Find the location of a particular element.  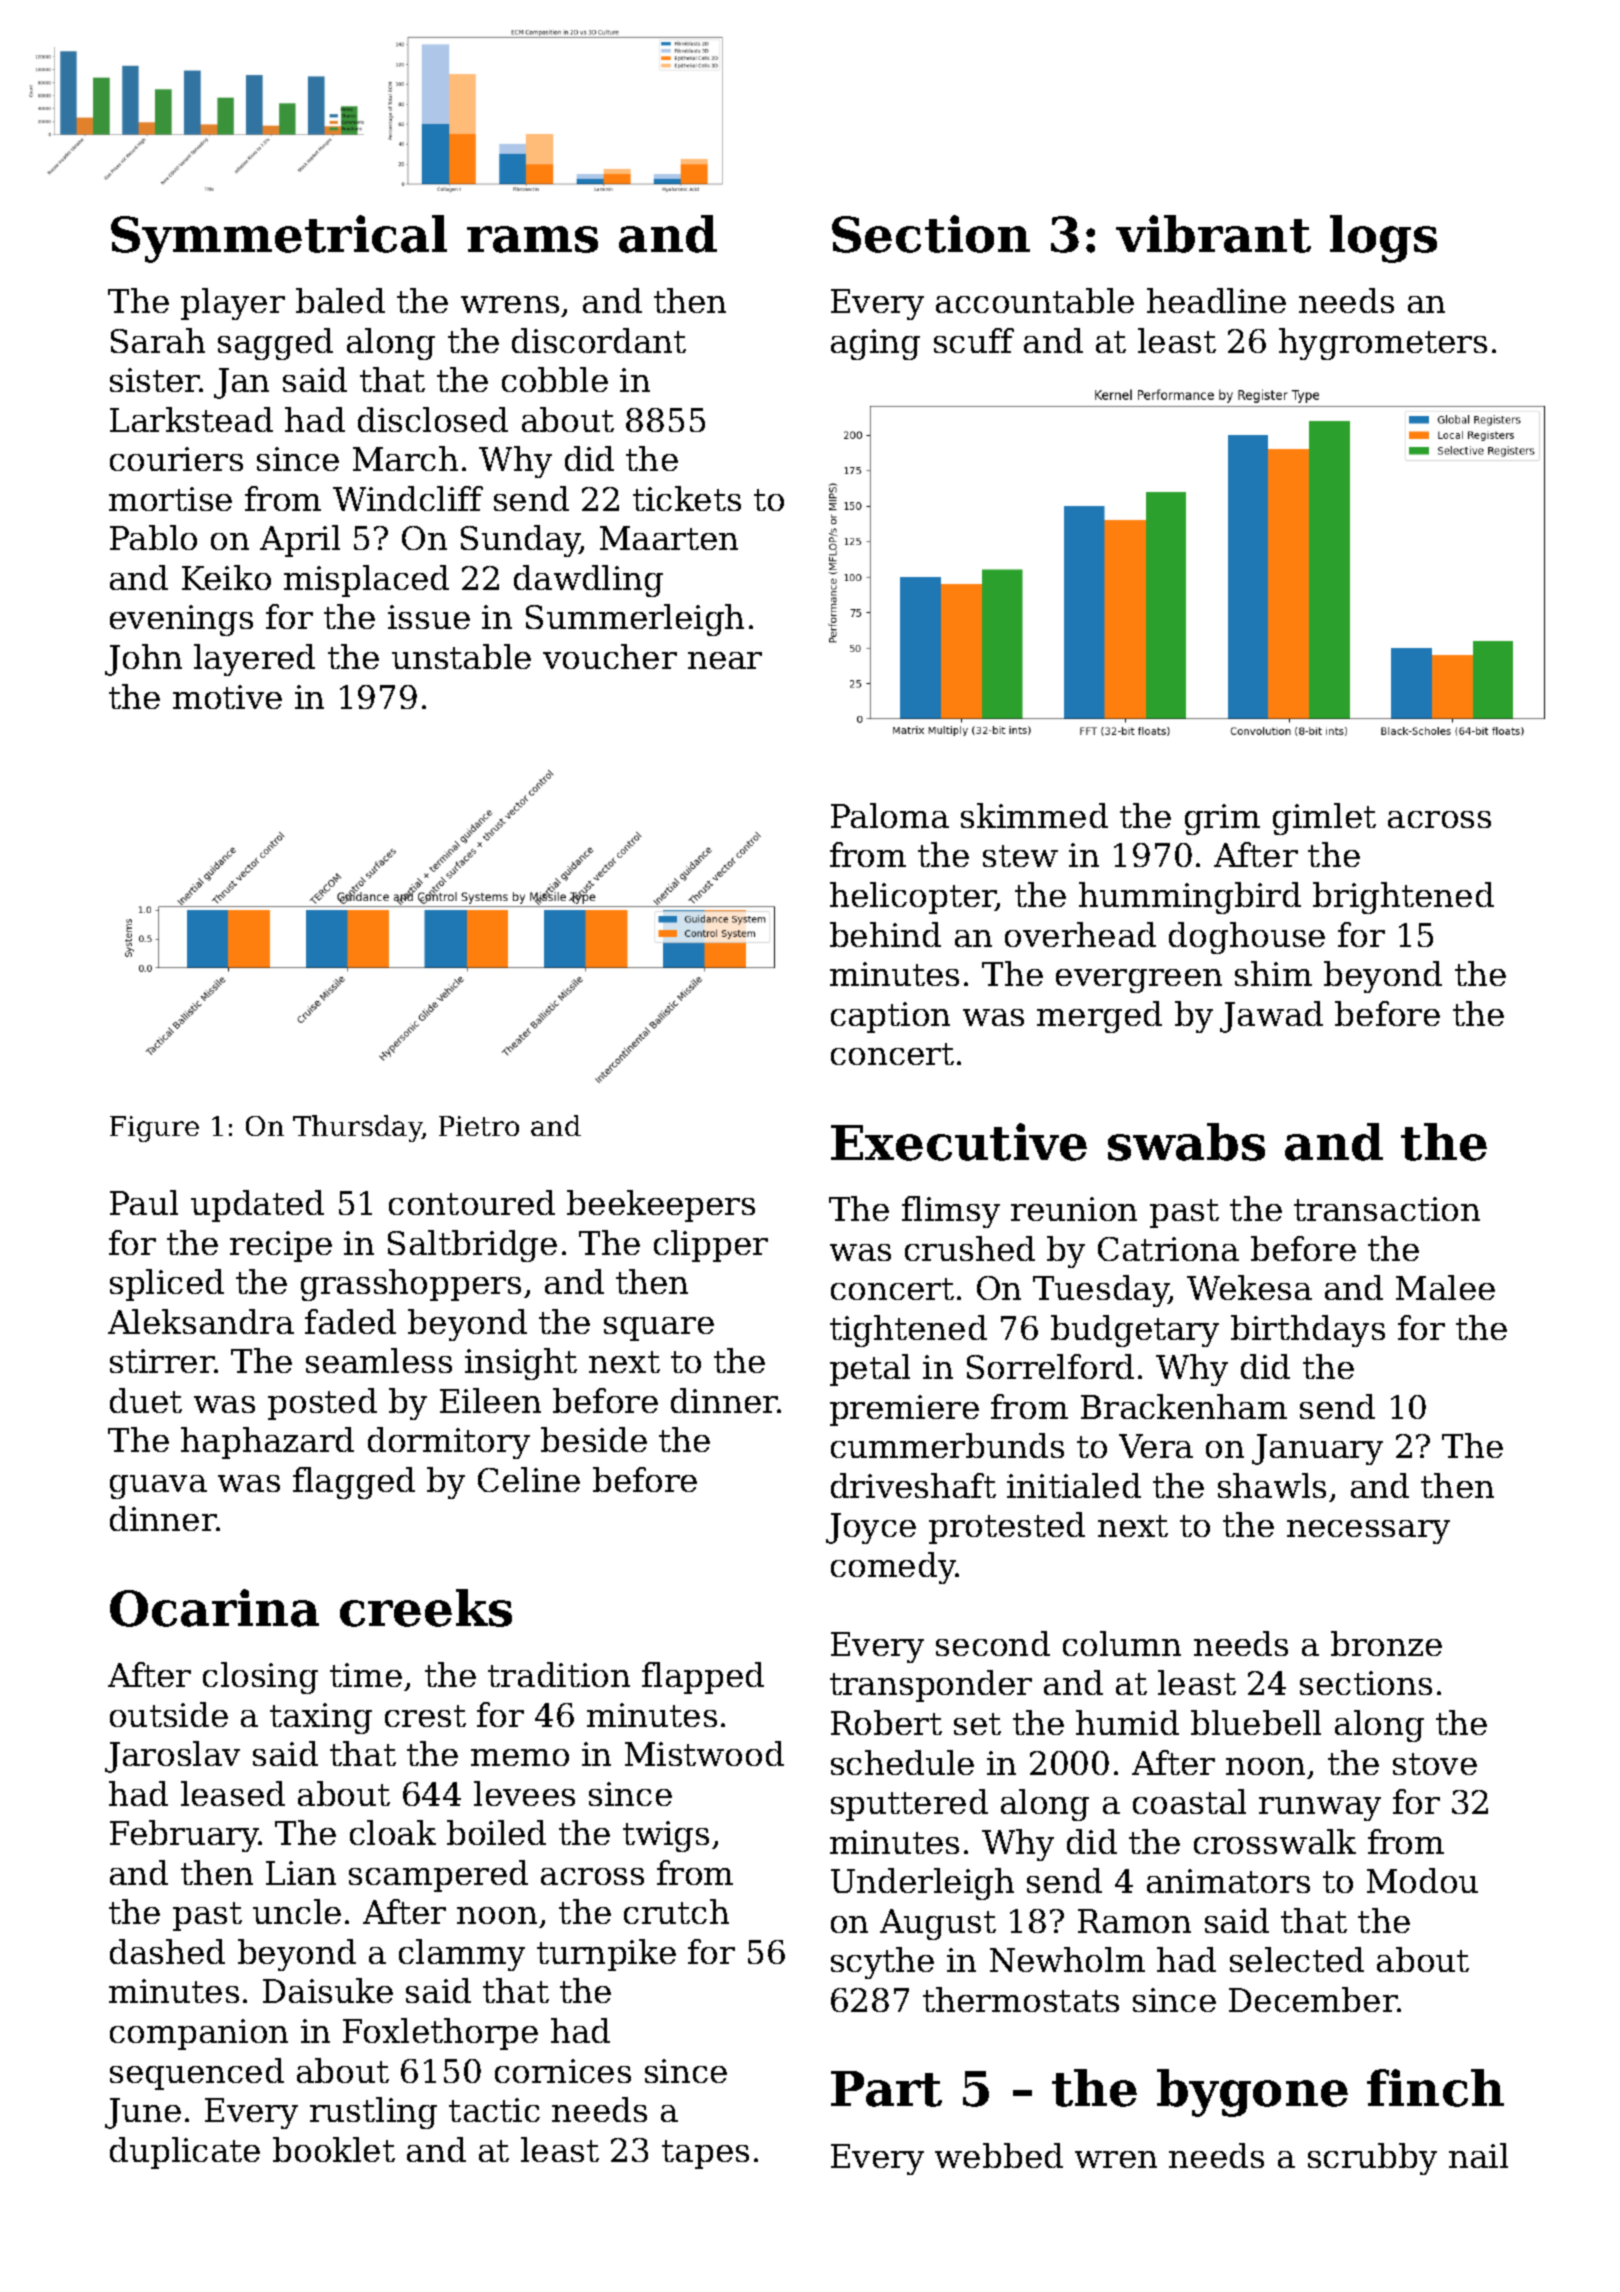

second is located at coordinates (993, 1643).
